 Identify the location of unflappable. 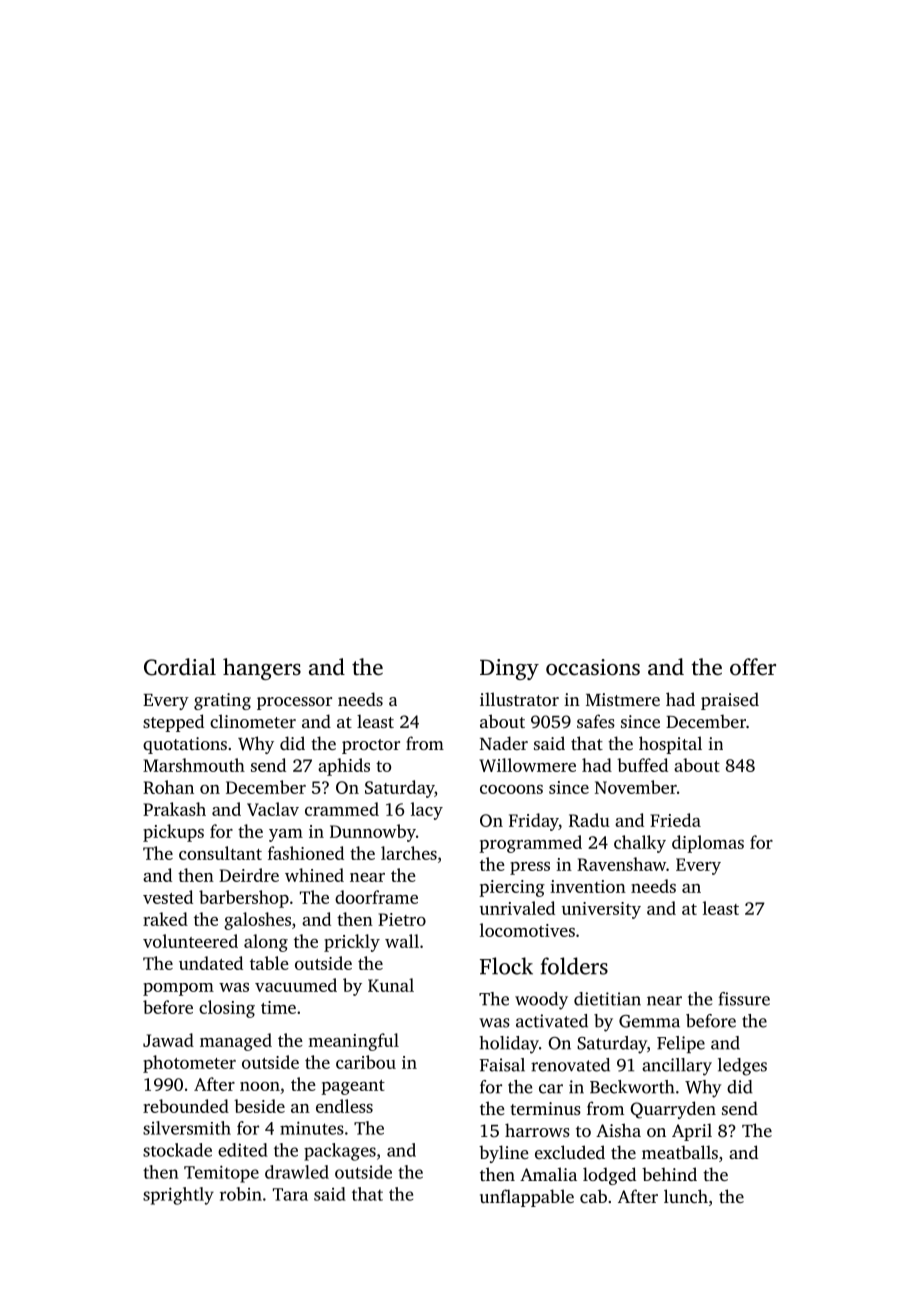
(527, 1198).
